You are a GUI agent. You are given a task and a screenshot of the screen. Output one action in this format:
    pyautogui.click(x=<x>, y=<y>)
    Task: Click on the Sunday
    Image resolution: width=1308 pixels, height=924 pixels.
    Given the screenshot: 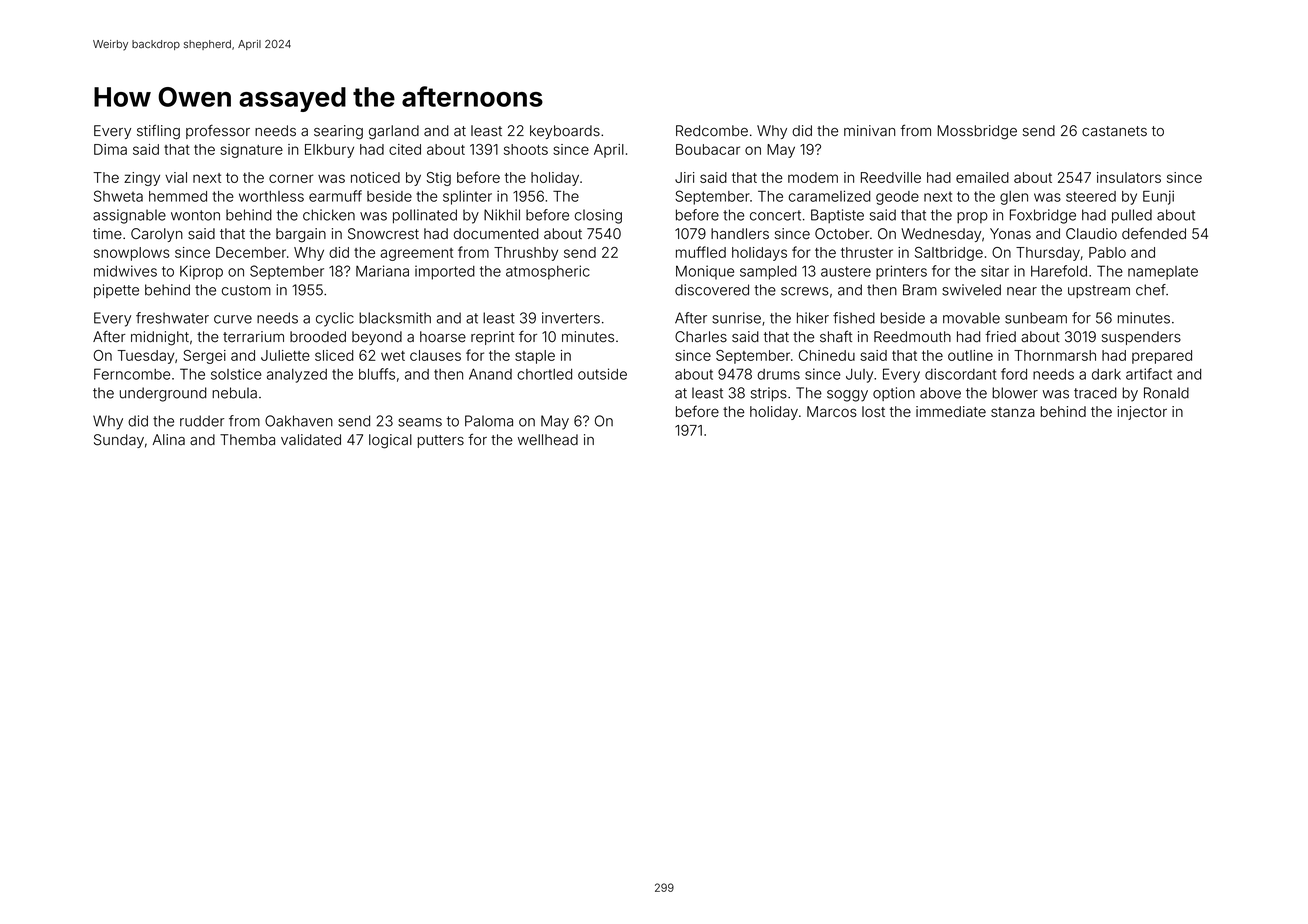 What is the action you would take?
    pyautogui.click(x=119, y=441)
